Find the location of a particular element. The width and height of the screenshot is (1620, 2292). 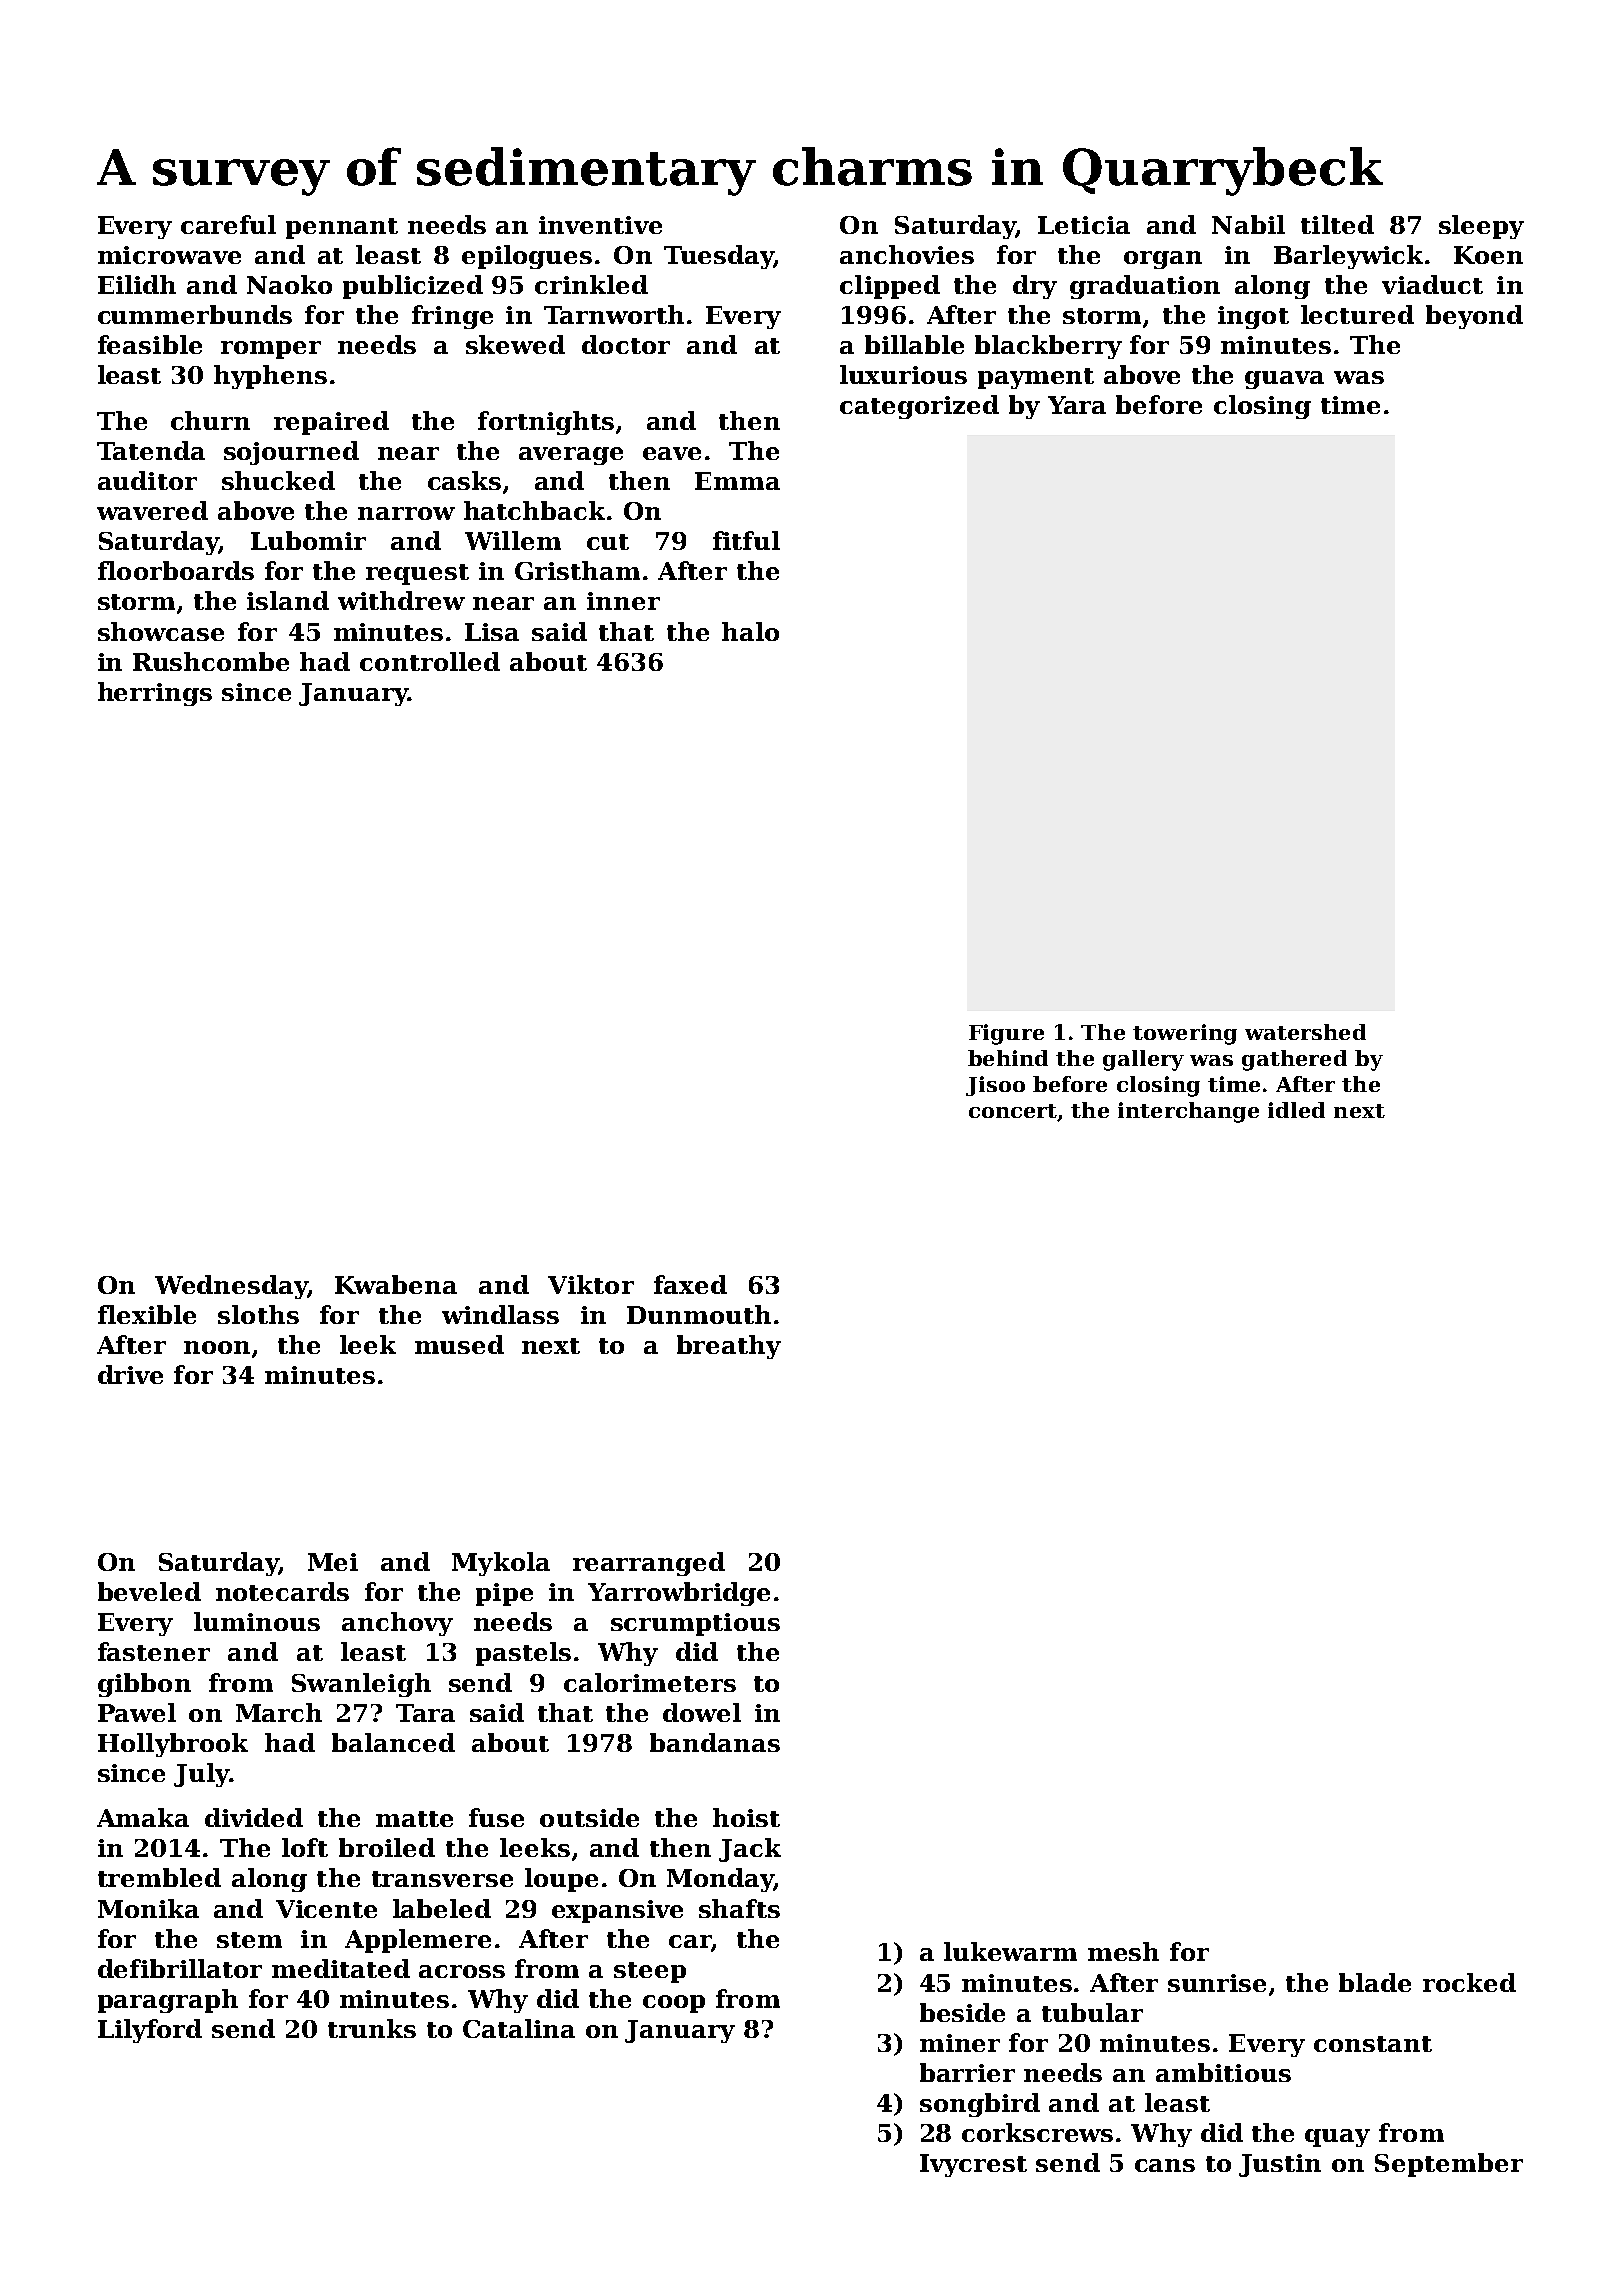

blade is located at coordinates (1375, 1982).
